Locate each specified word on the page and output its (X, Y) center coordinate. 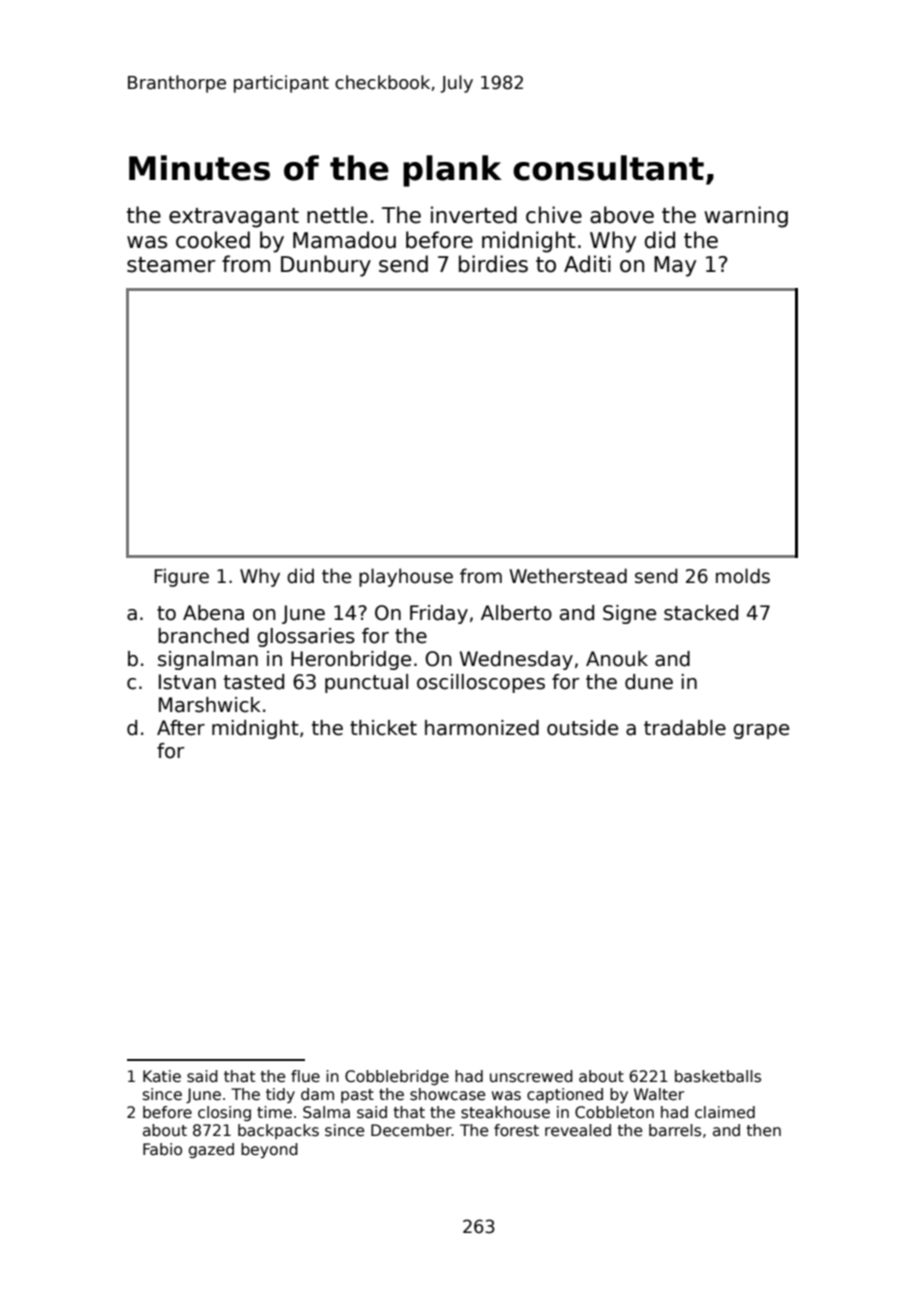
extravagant (234, 218)
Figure (181, 577)
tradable (685, 728)
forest (516, 1130)
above (622, 215)
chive (554, 215)
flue (305, 1076)
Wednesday (516, 660)
